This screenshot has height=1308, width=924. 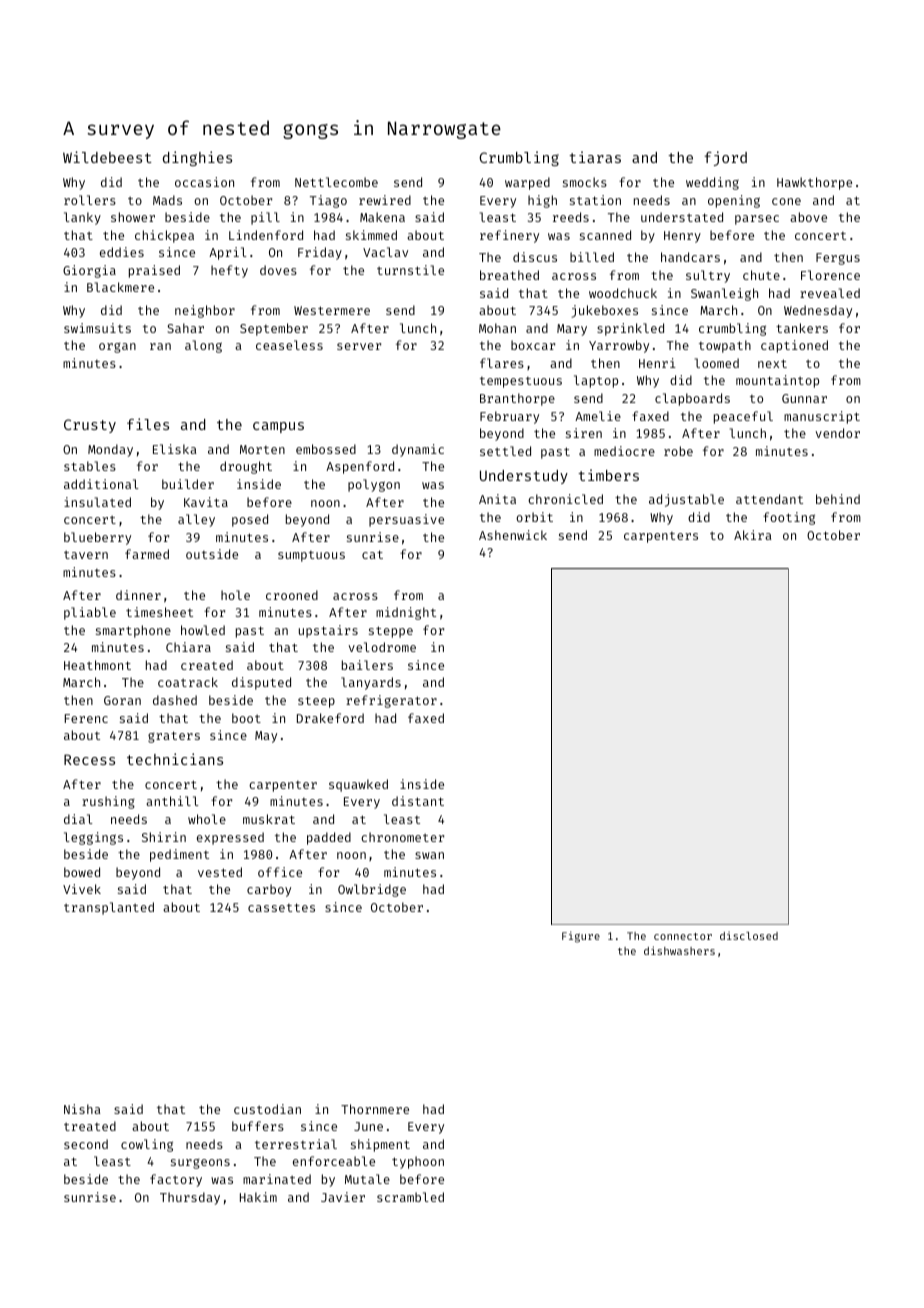 What do you see at coordinates (418, 450) in the screenshot?
I see `dynamic` at bounding box center [418, 450].
